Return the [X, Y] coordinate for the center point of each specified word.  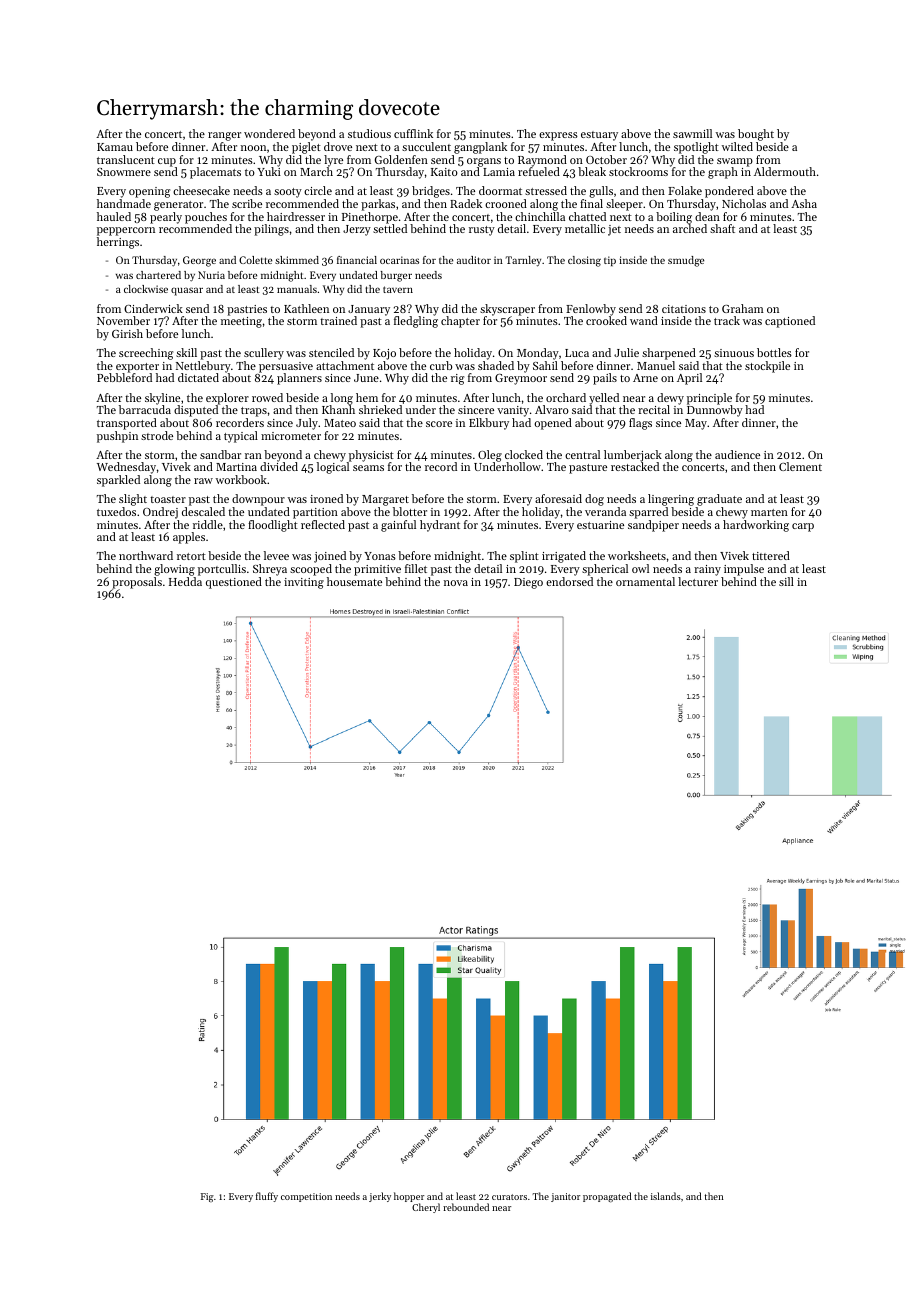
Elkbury [489, 424]
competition [306, 1197]
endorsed [569, 581]
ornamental [645, 581]
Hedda [185, 581]
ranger [224, 136]
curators [509, 1197]
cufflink [413, 133]
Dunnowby [715, 411]
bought [756, 135]
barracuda [145, 409]
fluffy [267, 1197]
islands [666, 1196]
